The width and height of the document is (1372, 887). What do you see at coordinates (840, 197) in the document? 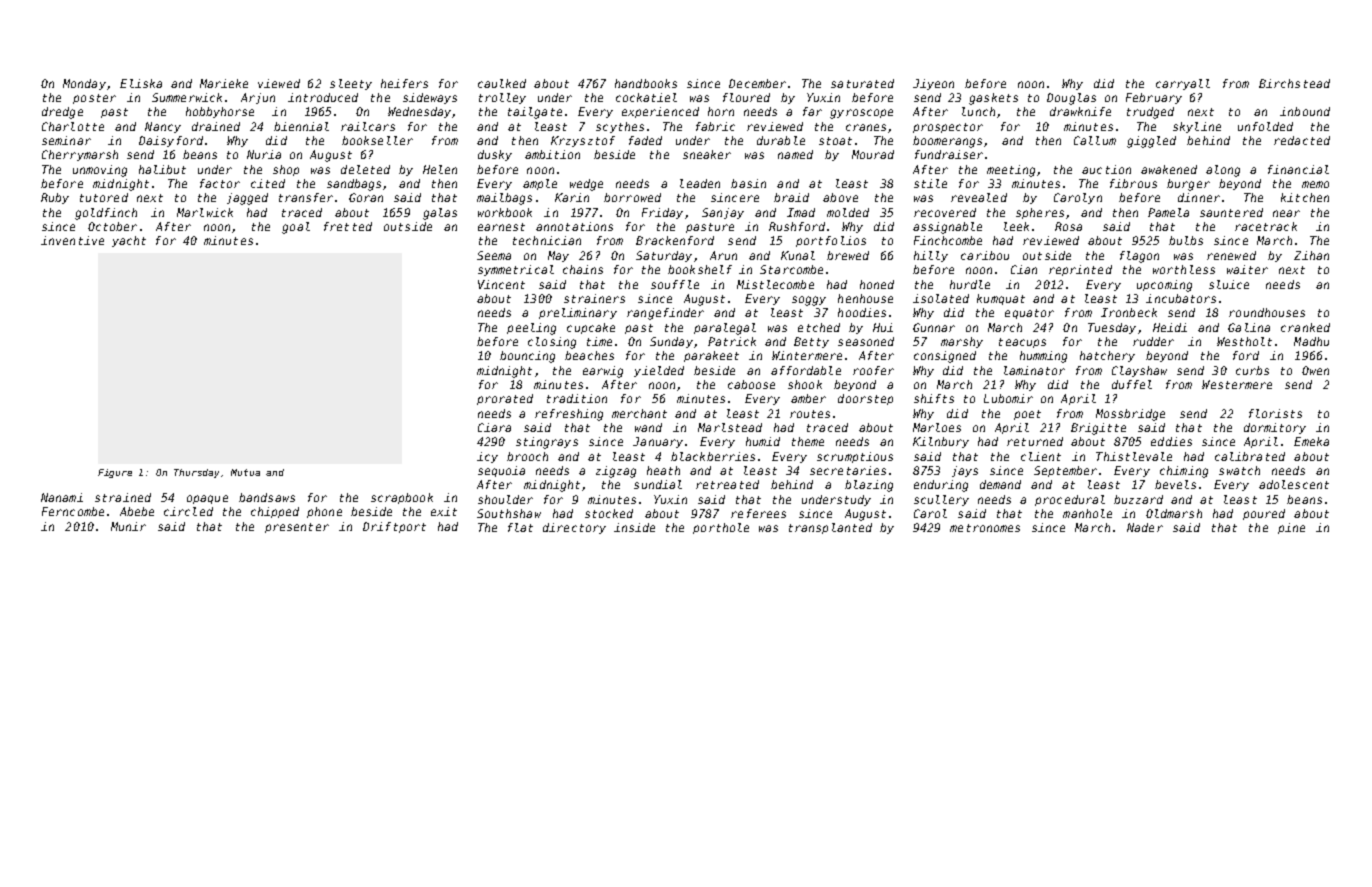
I see `above` at bounding box center [840, 197].
